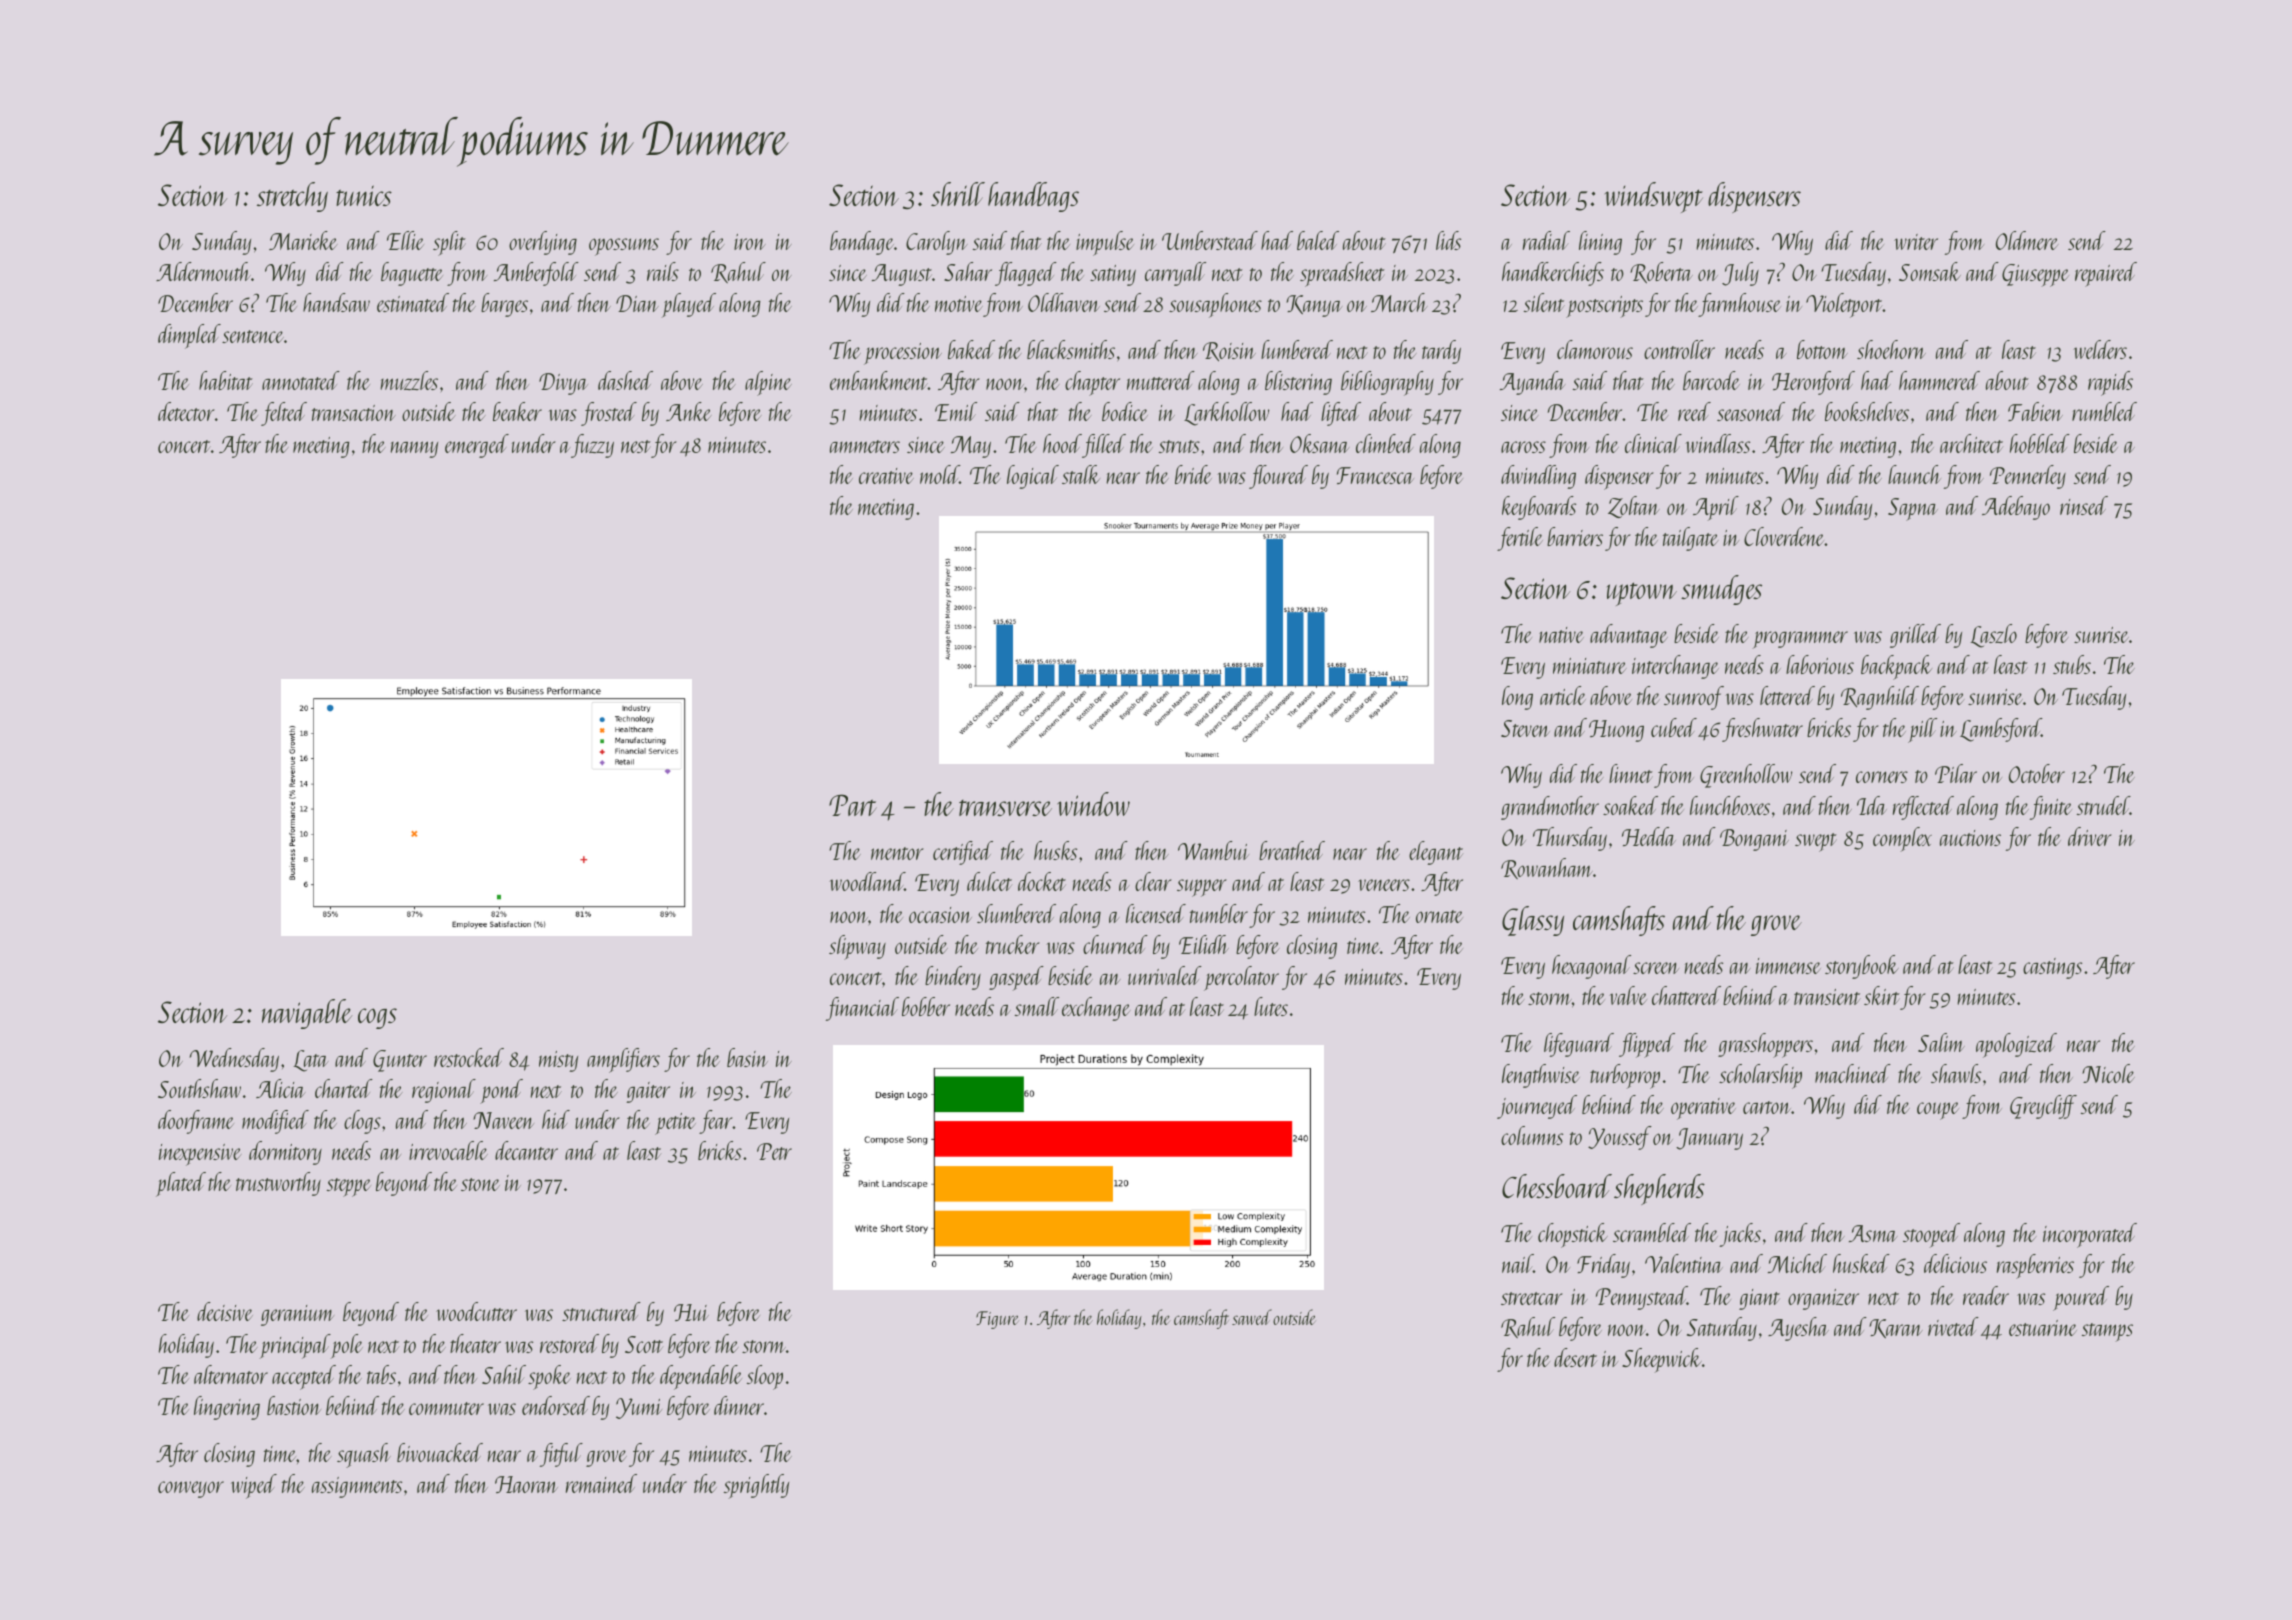 Image resolution: width=2292 pixels, height=1620 pixels. What do you see at coordinates (958, 194) in the page?
I see `shrill` at bounding box center [958, 194].
